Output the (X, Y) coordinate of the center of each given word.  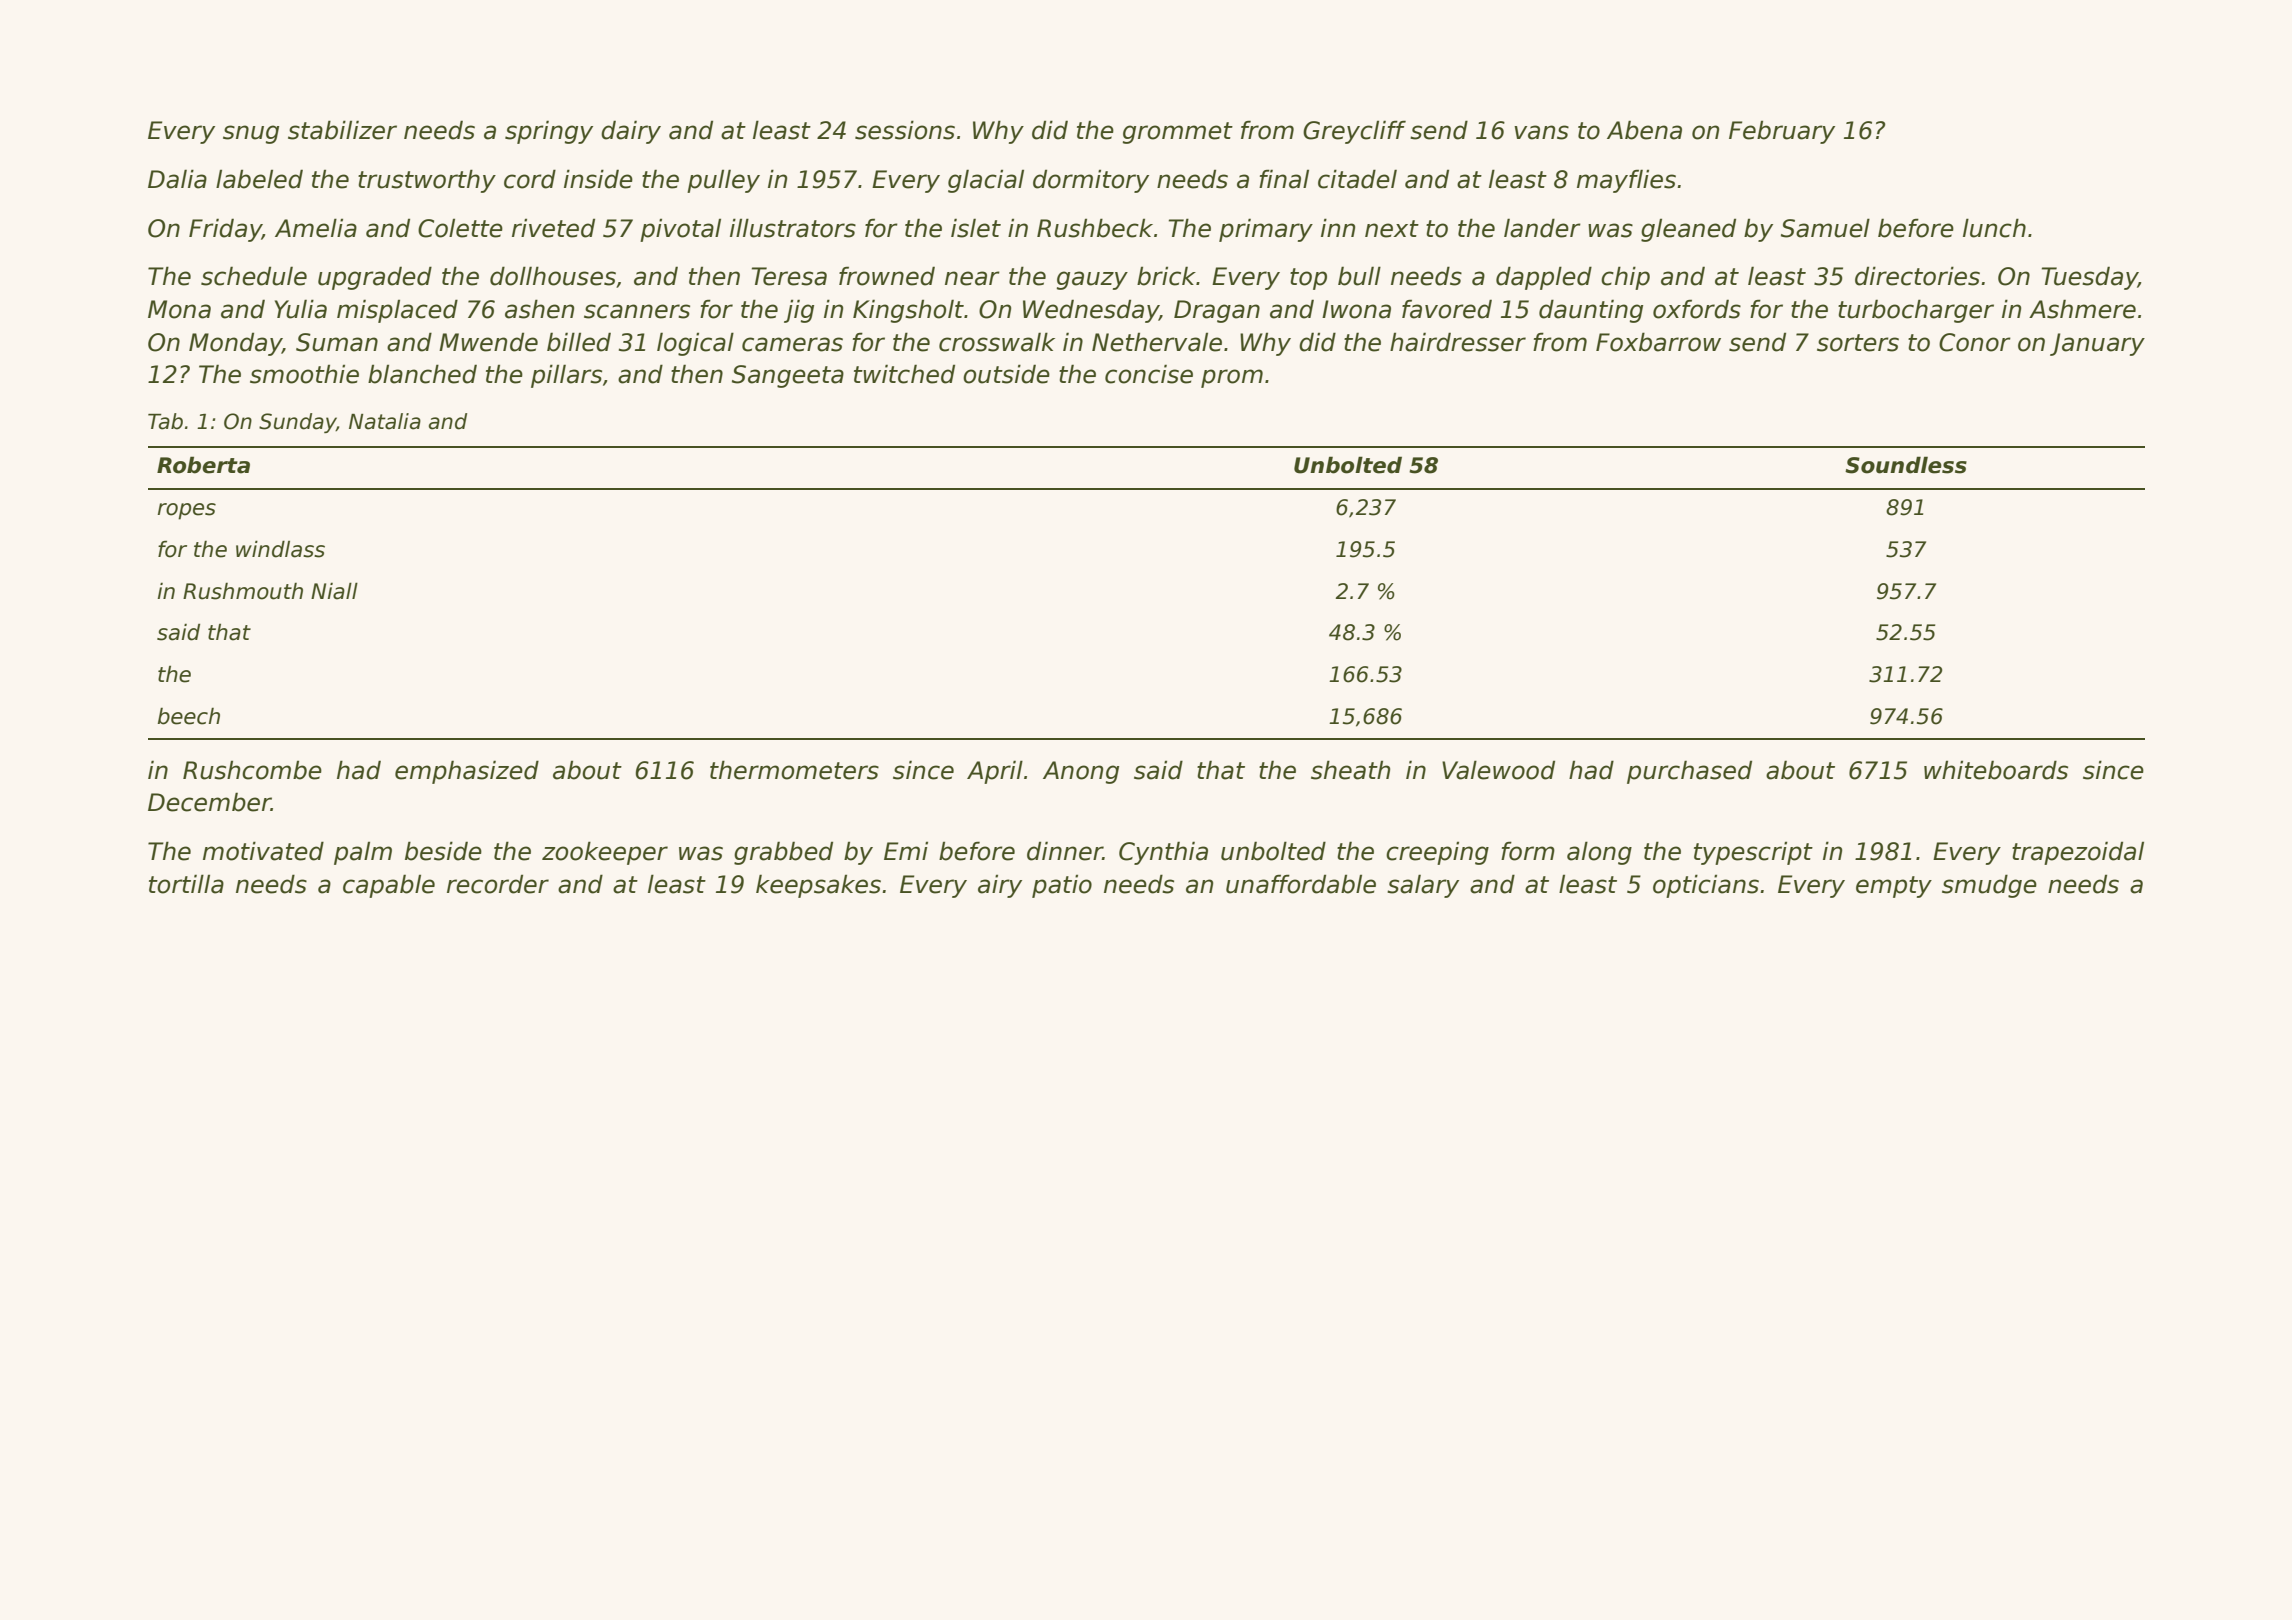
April (995, 772)
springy (549, 132)
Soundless (1906, 465)
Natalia (385, 421)
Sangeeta (788, 376)
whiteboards (1996, 770)
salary (1423, 886)
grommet (1178, 133)
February (1782, 132)
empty (1894, 887)
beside (443, 851)
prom (1232, 378)
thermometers (794, 770)
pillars (566, 376)
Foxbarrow (1658, 342)
